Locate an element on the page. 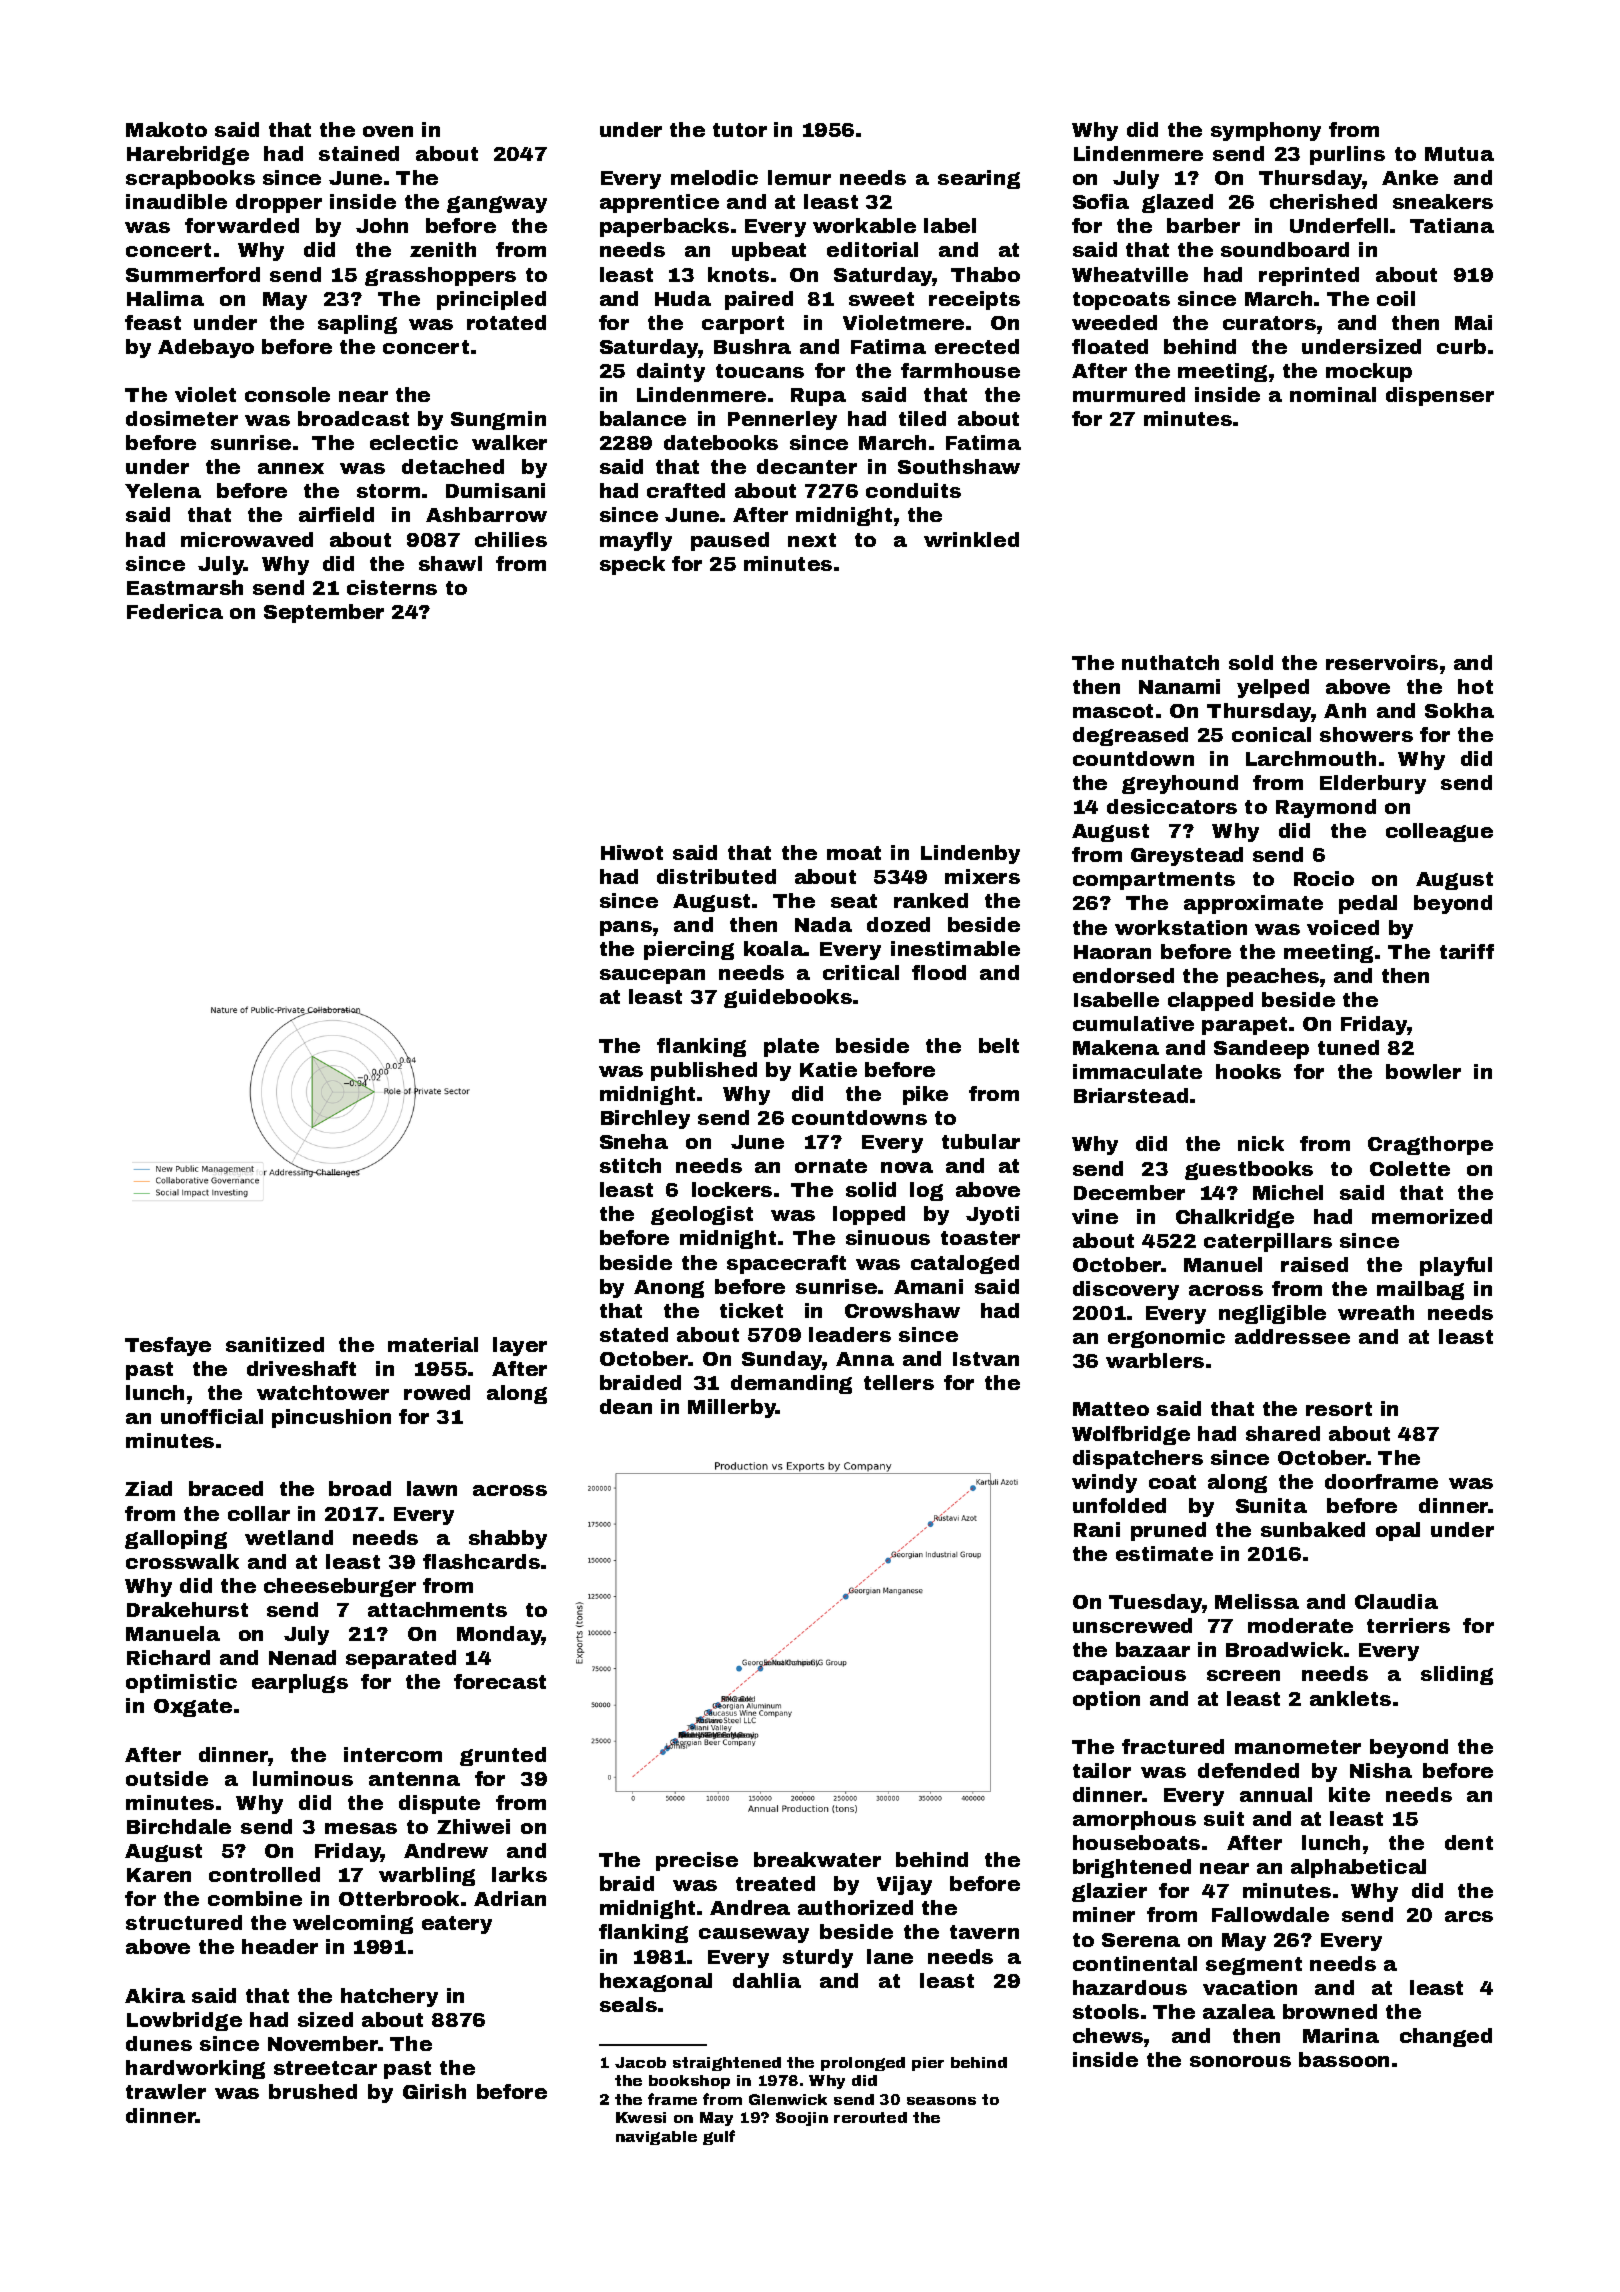  nick is located at coordinates (1261, 1143).
